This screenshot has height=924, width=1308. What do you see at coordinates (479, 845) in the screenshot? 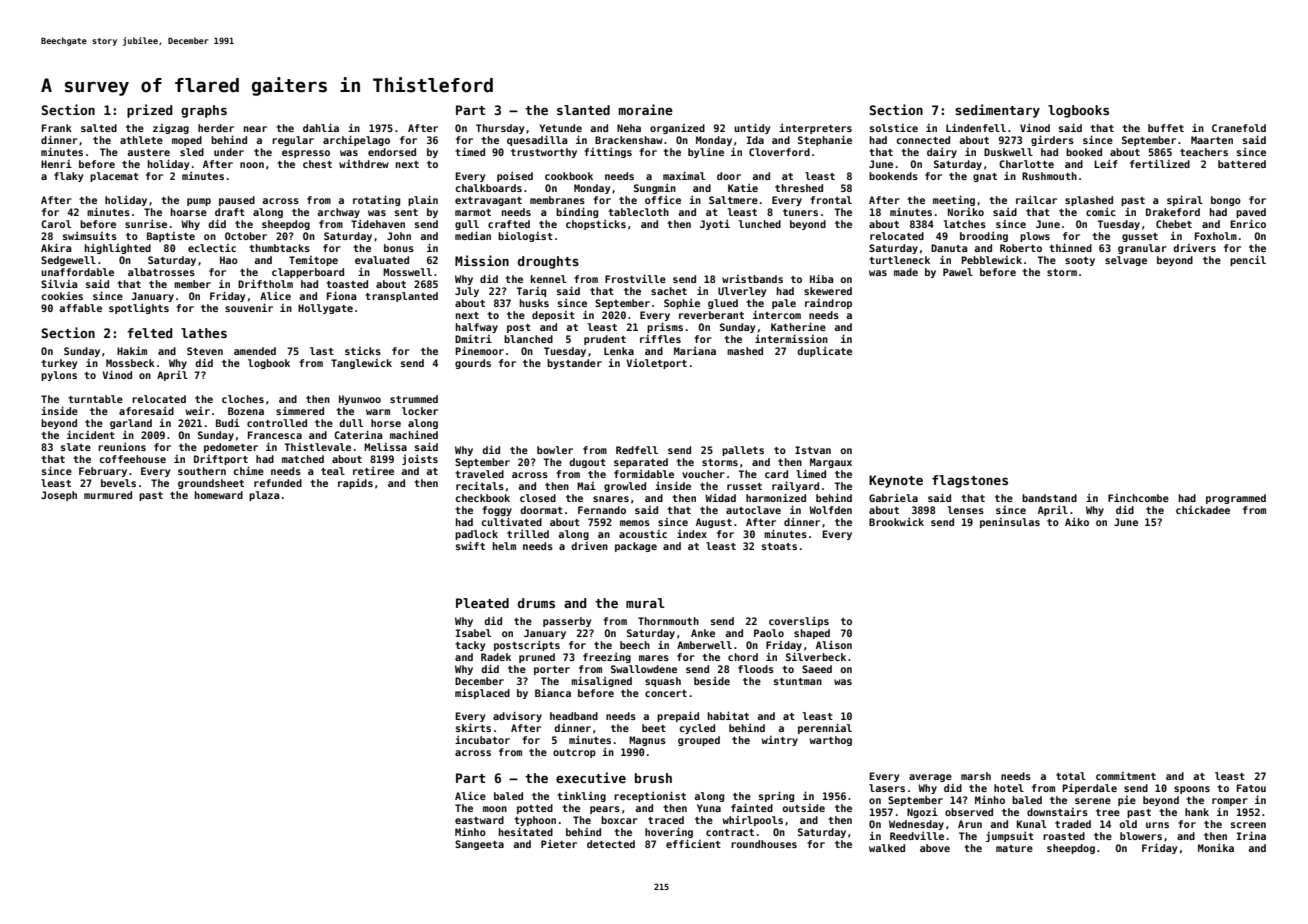
I see `Sangeeta` at bounding box center [479, 845].
